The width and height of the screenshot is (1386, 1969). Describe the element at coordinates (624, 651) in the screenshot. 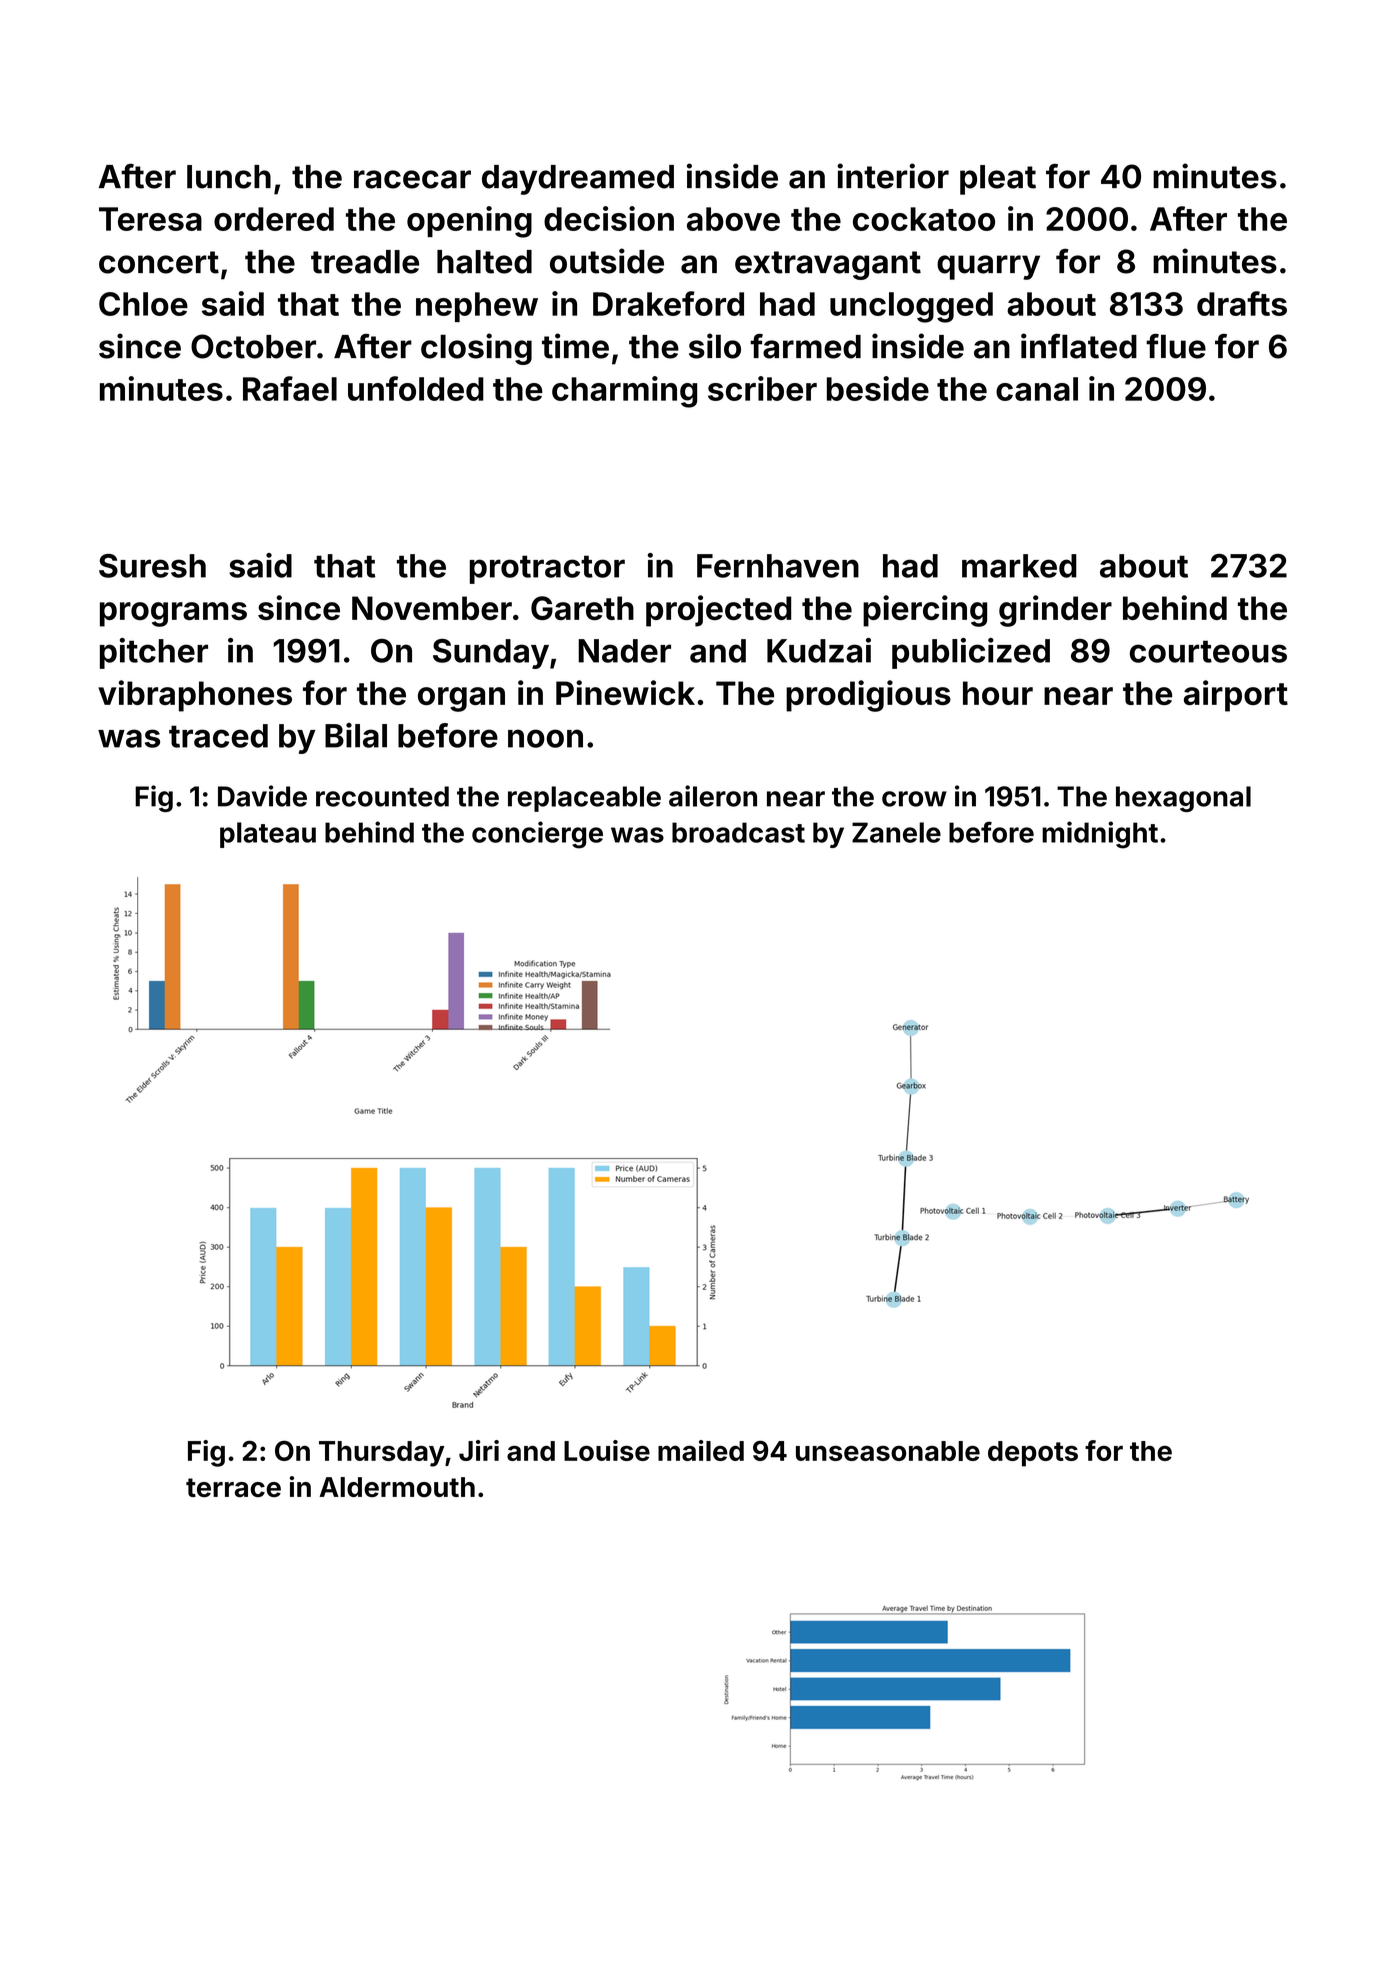

I see `Nader` at that location.
